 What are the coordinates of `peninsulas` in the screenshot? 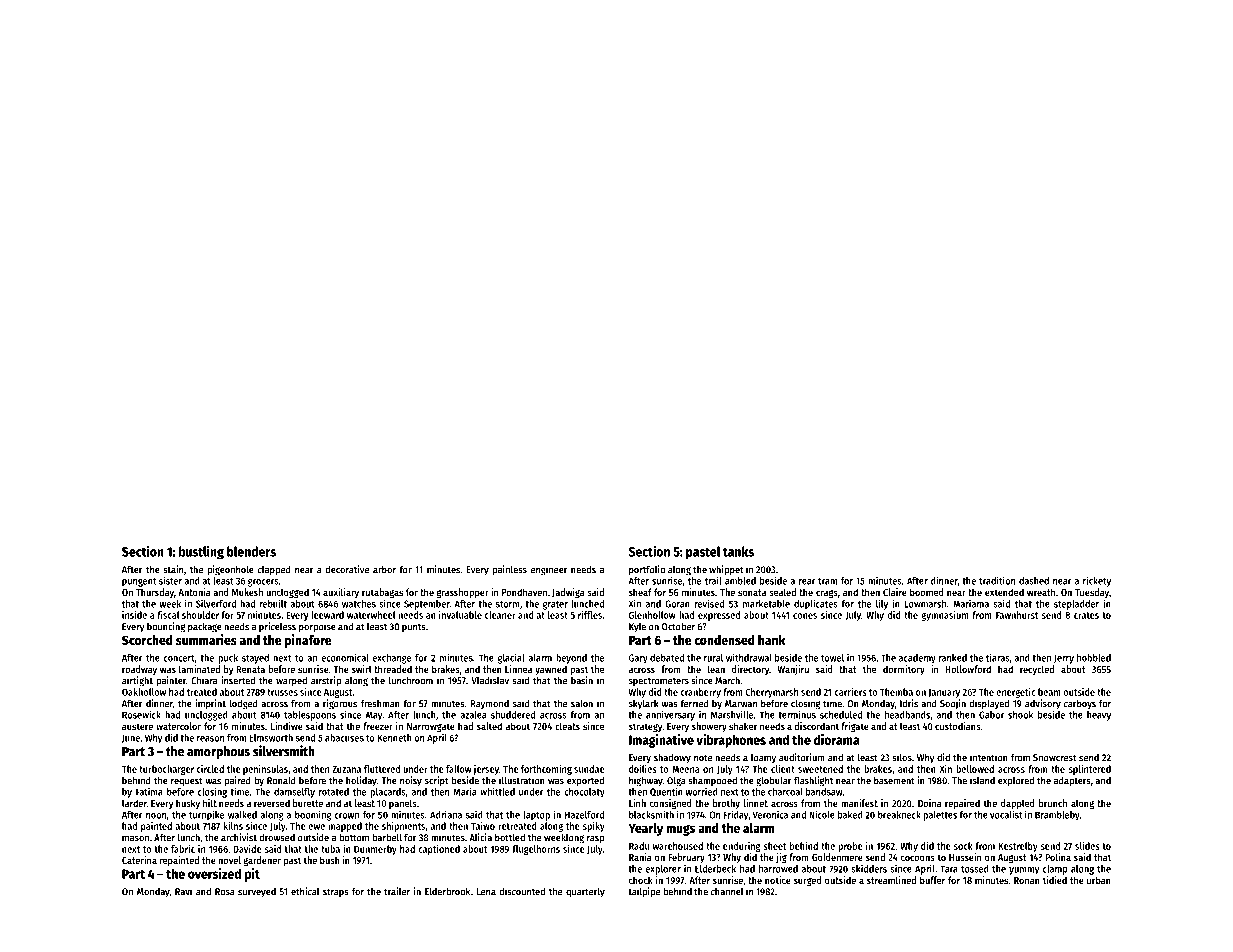 It's located at (265, 770).
